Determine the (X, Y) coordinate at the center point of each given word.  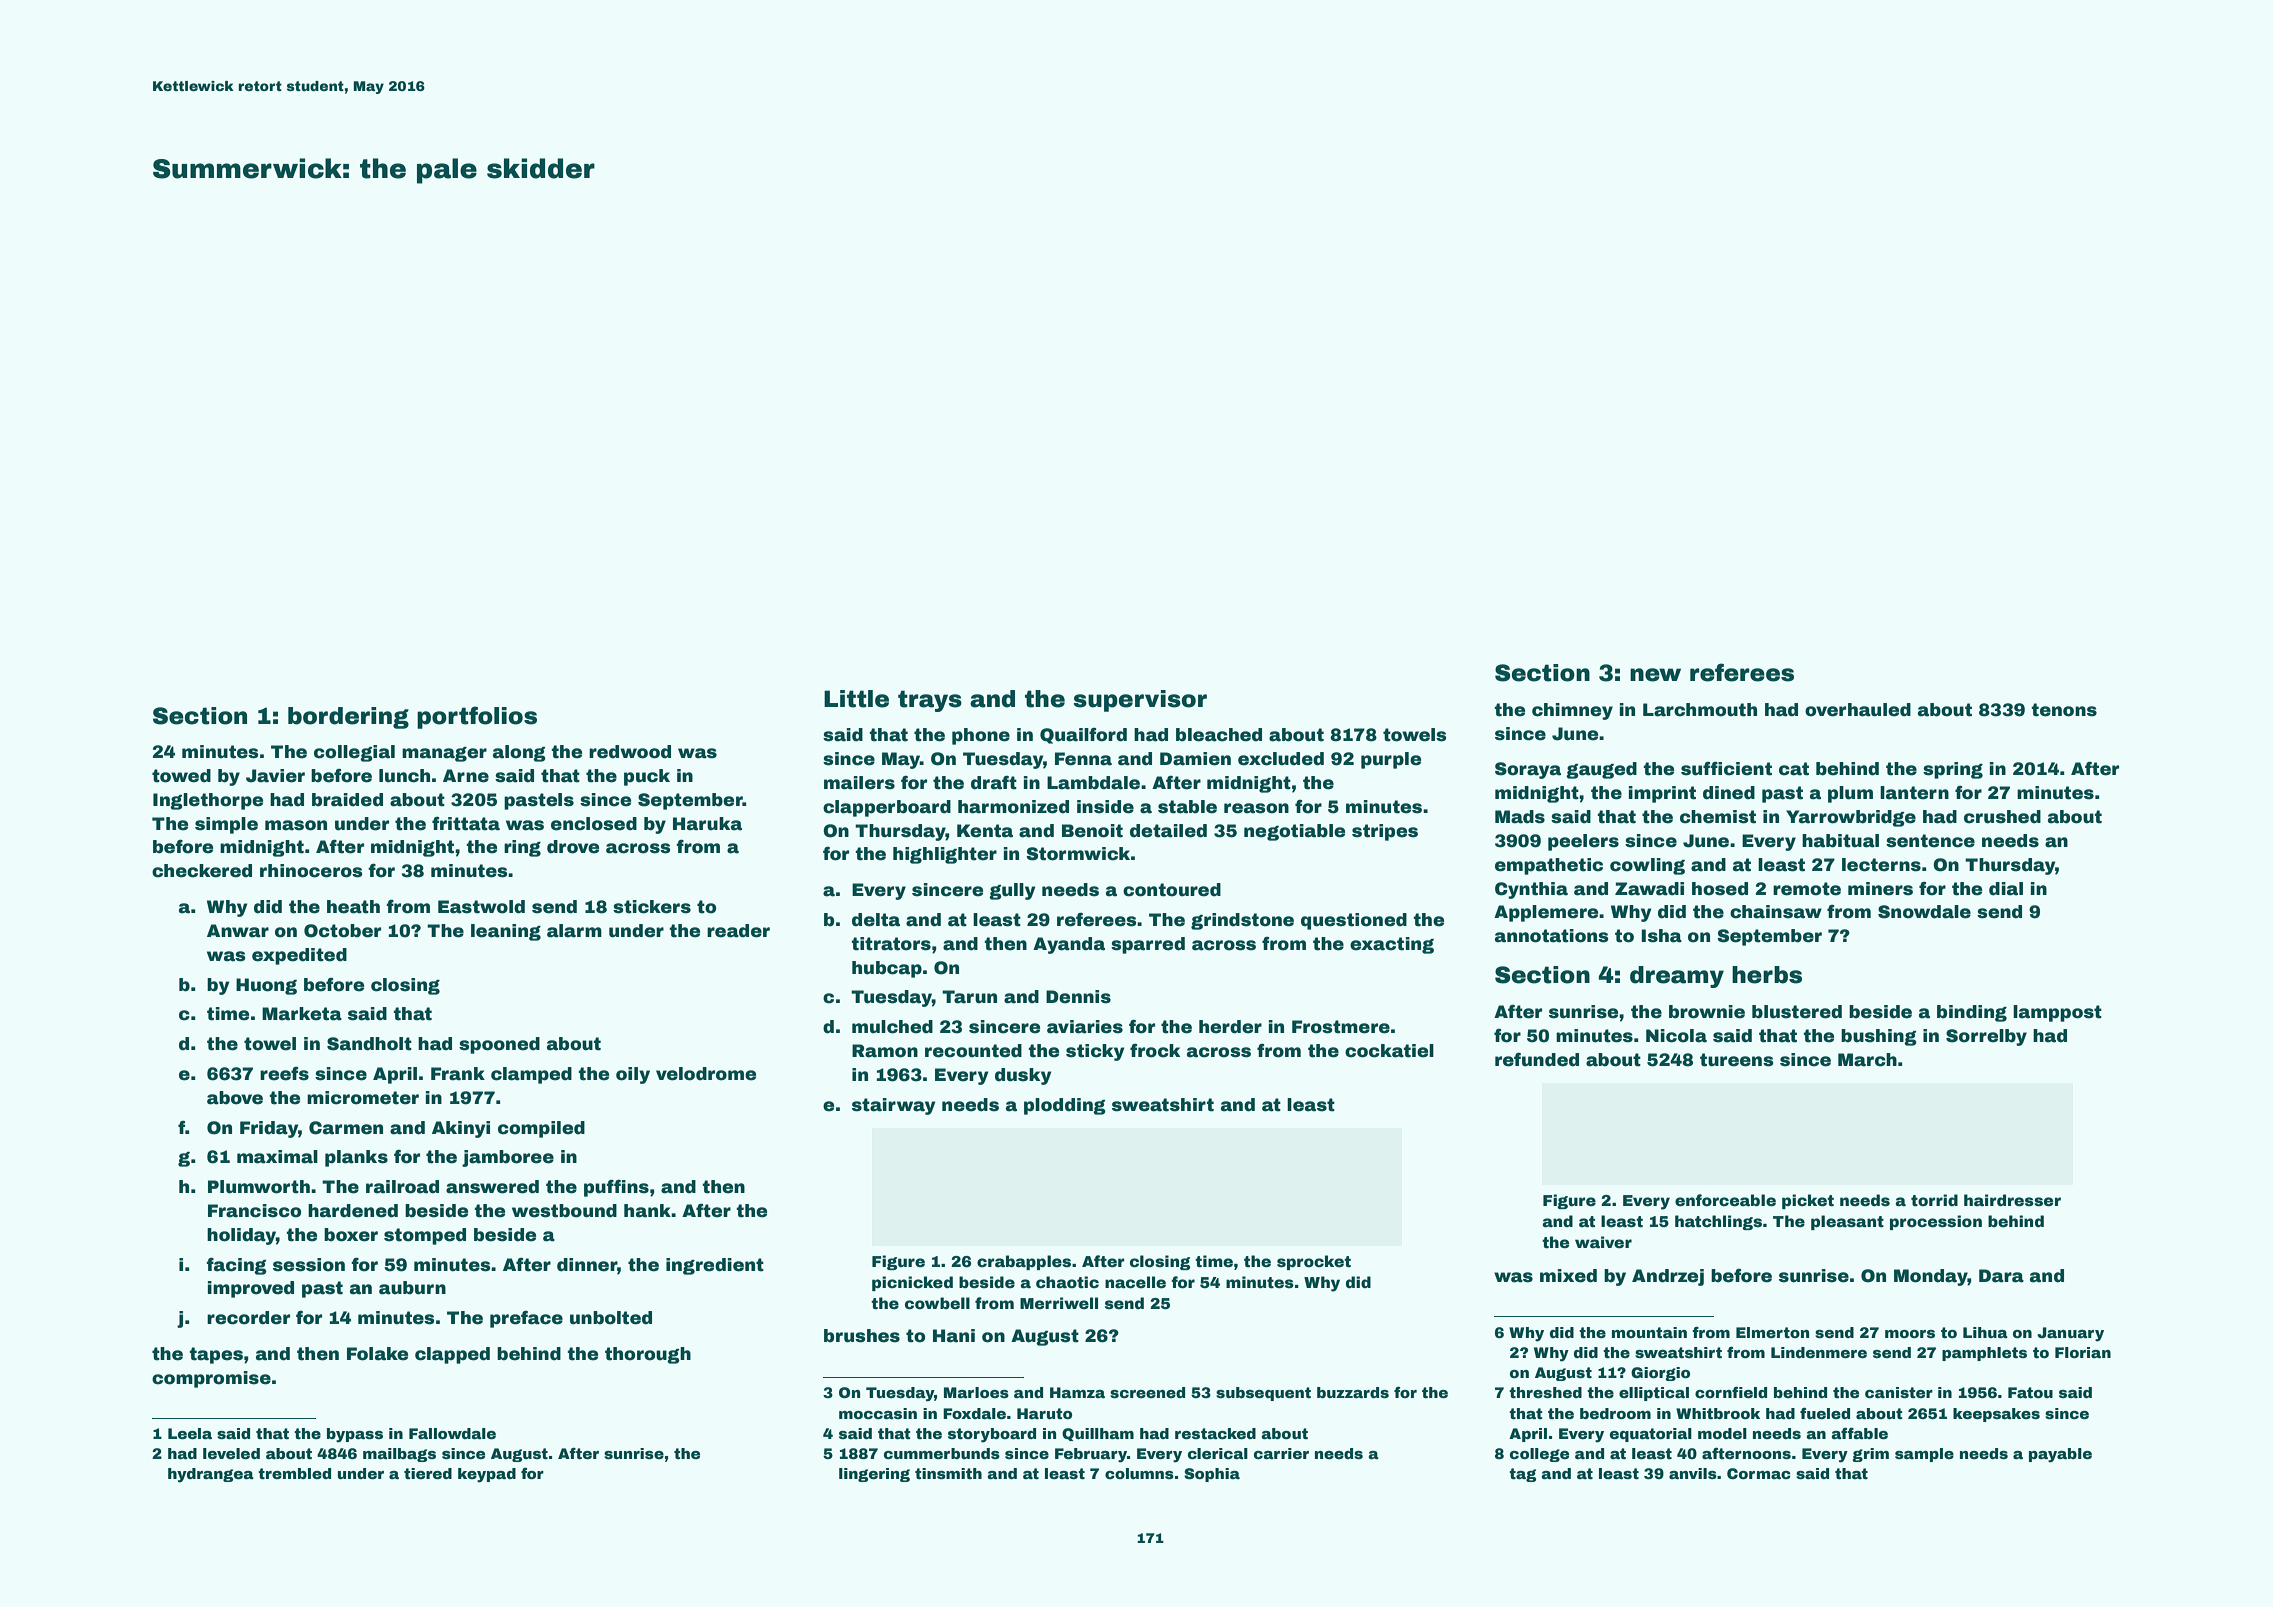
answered (492, 1187)
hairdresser (2012, 1200)
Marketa (302, 1014)
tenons (2064, 710)
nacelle (1135, 1282)
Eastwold (481, 907)
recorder (248, 1318)
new (1655, 675)
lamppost (2057, 1013)
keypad (487, 1475)
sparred (1148, 945)
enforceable (1725, 1200)
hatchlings (1718, 1222)
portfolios (477, 717)
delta (876, 920)
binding (1972, 1013)
